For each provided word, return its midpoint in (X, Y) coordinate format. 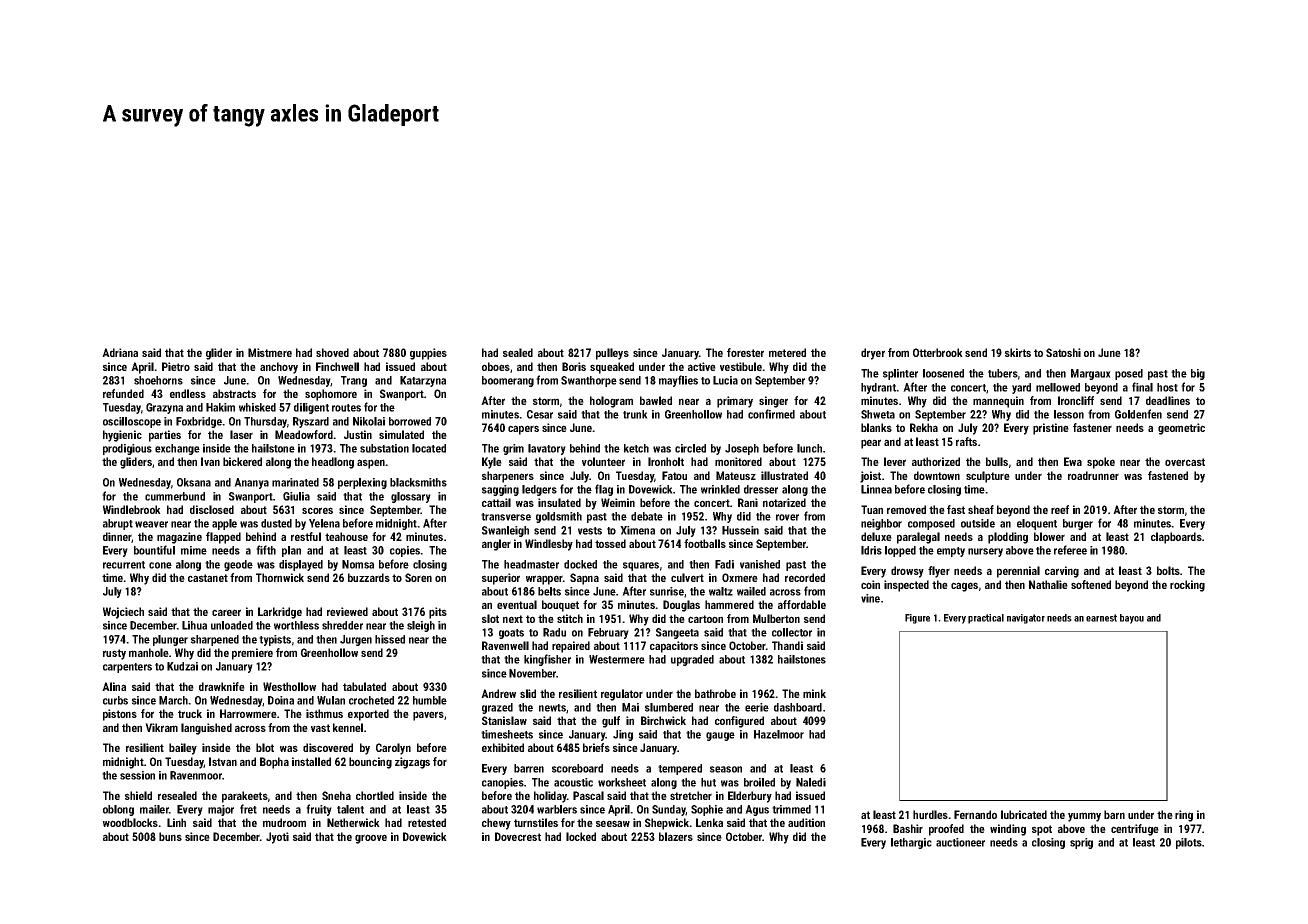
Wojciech (123, 613)
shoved (332, 352)
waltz (721, 591)
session (137, 775)
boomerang (508, 381)
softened (1091, 584)
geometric (1181, 429)
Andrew (498, 693)
